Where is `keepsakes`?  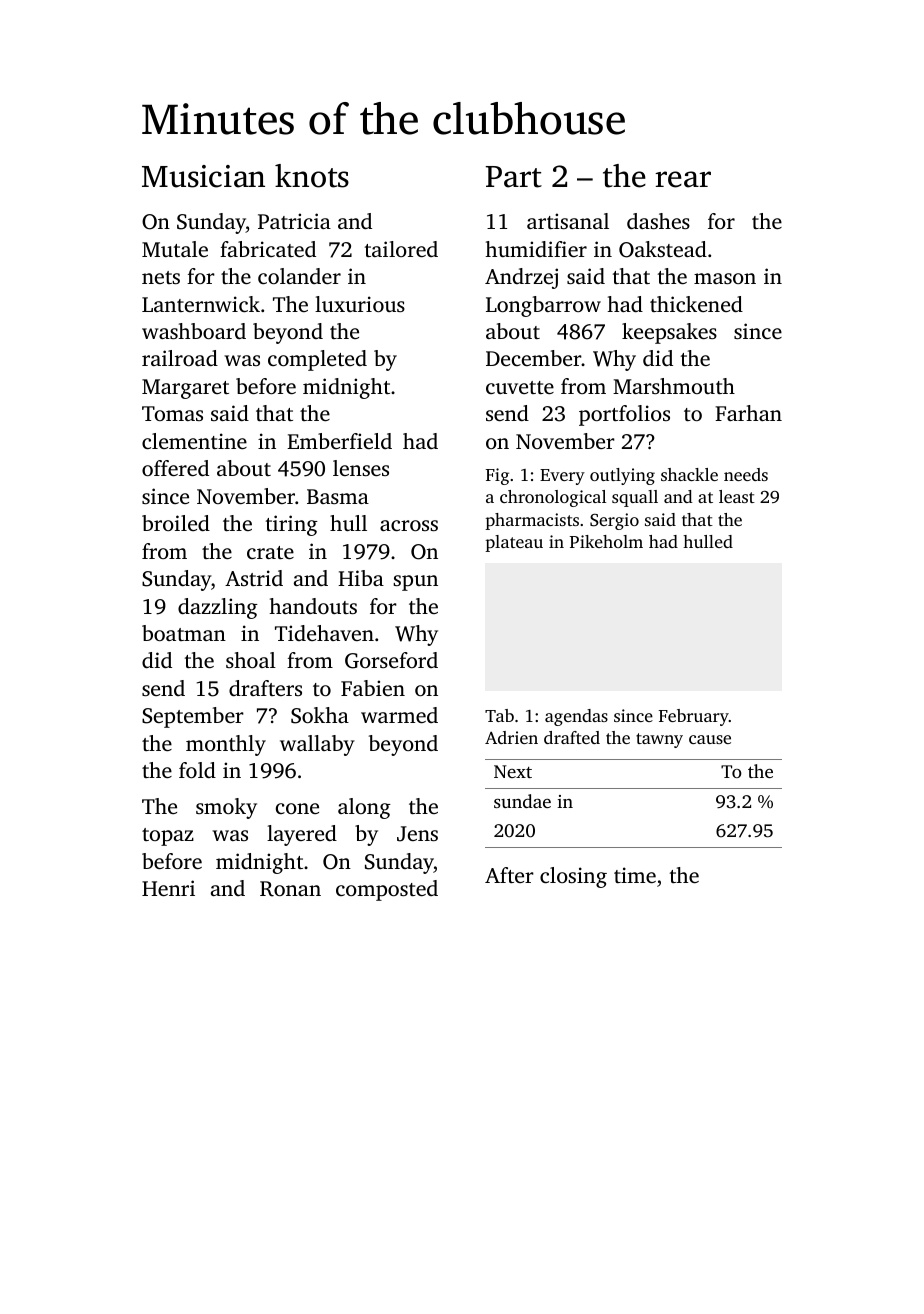 keepsakes is located at coordinates (669, 333).
